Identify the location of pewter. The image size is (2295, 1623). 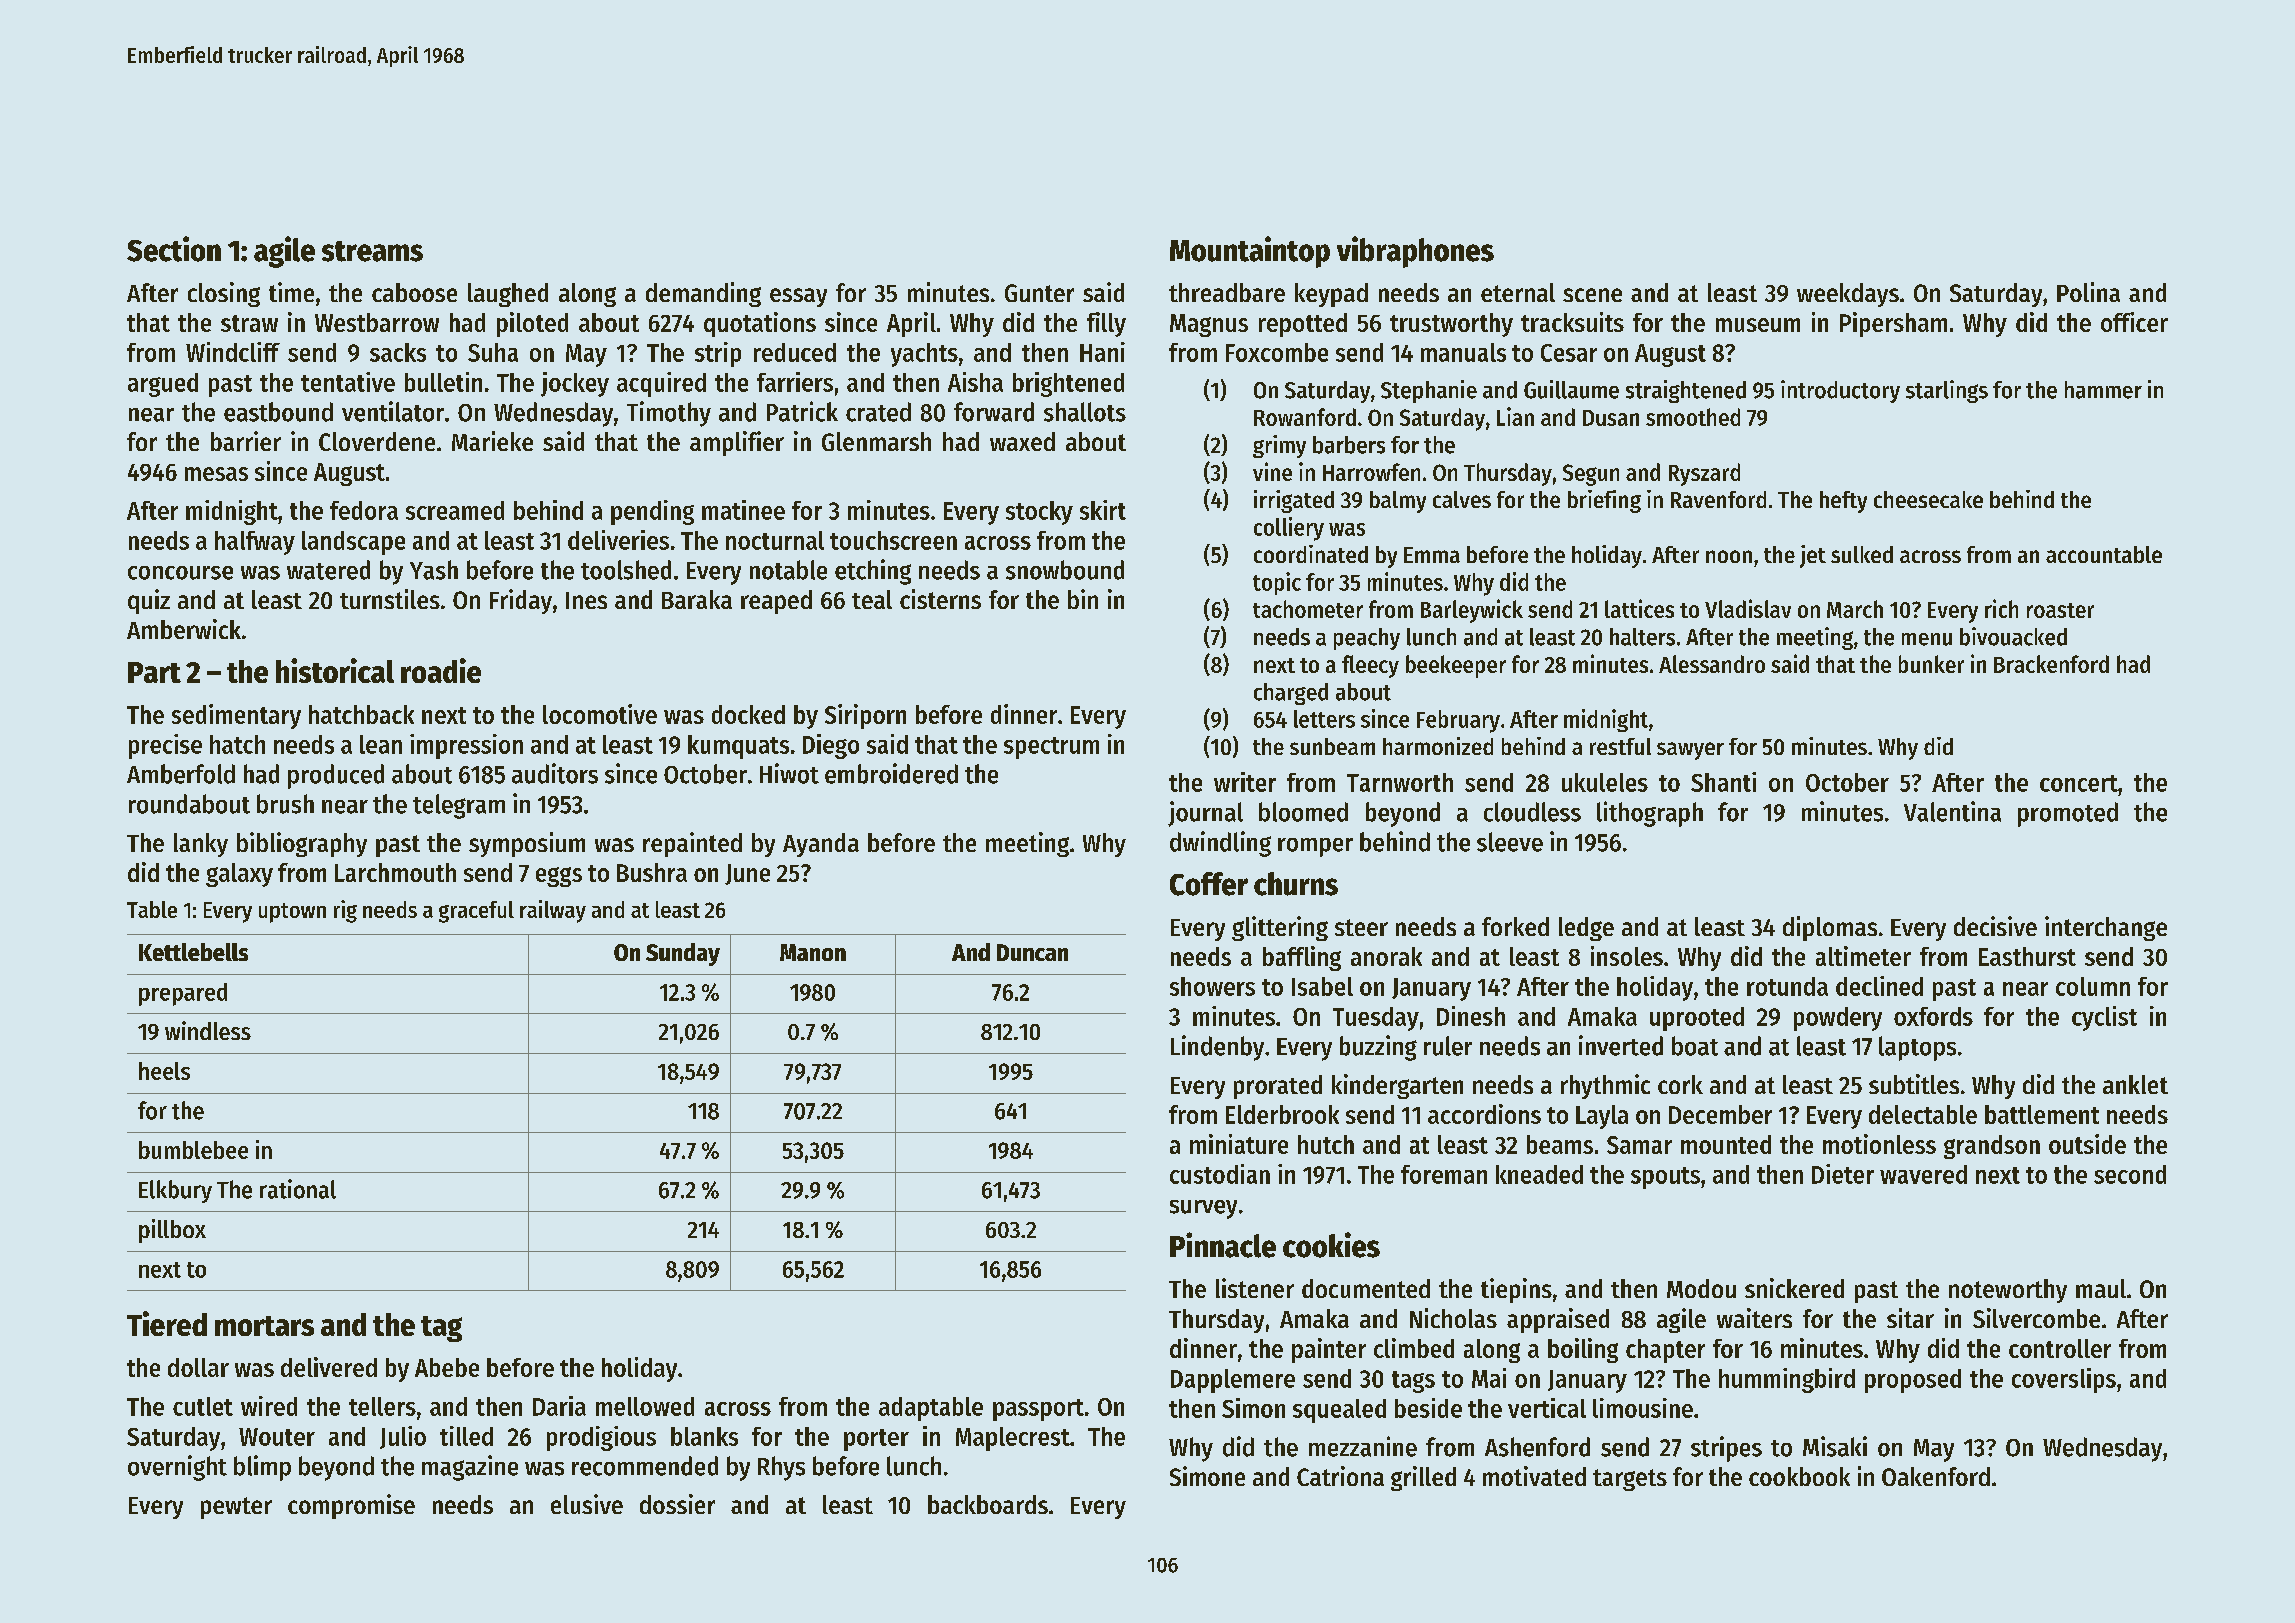
(236, 1508).
